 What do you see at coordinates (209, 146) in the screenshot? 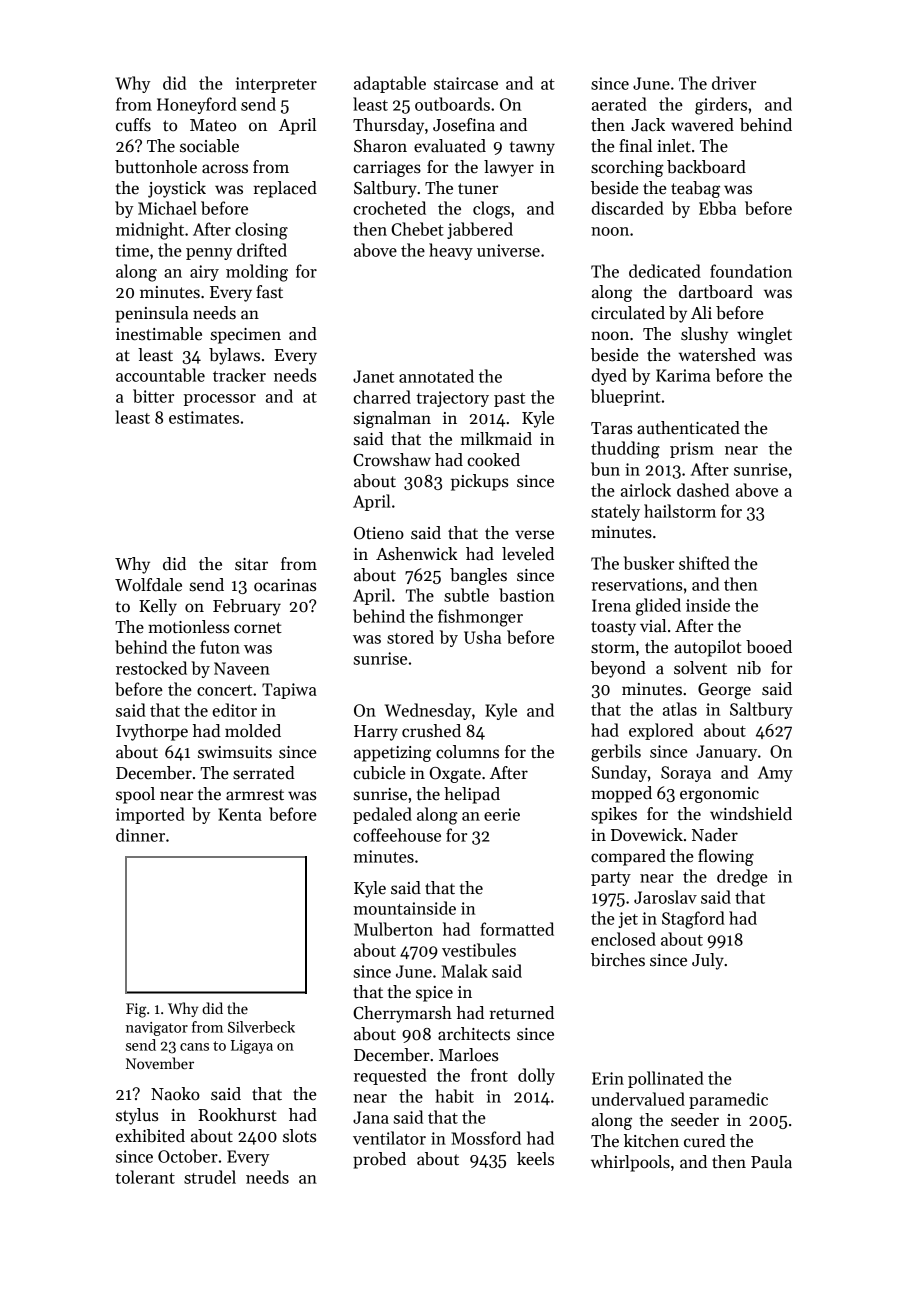
I see `sociable` at bounding box center [209, 146].
